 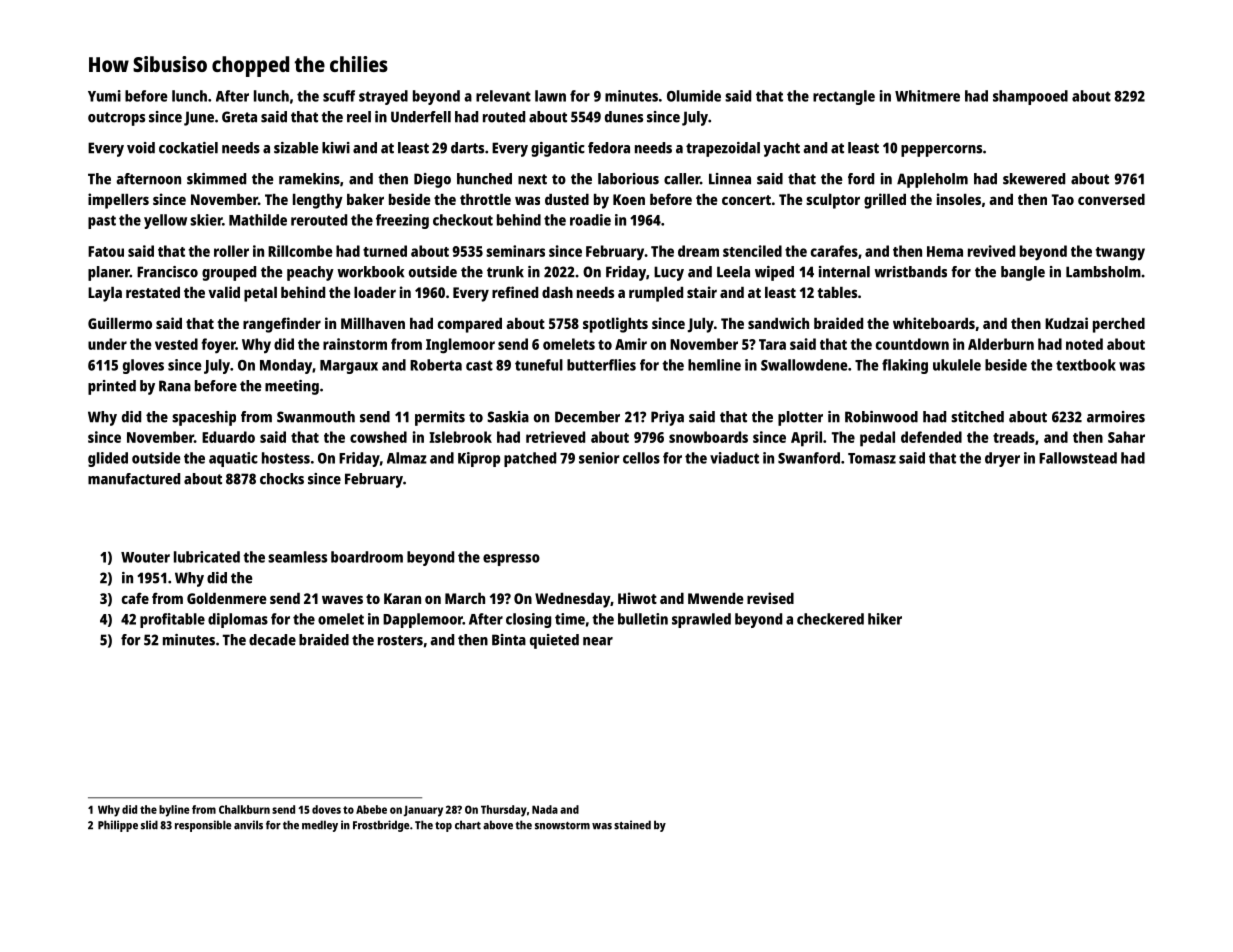 I want to click on Philippe, so click(x=118, y=826).
